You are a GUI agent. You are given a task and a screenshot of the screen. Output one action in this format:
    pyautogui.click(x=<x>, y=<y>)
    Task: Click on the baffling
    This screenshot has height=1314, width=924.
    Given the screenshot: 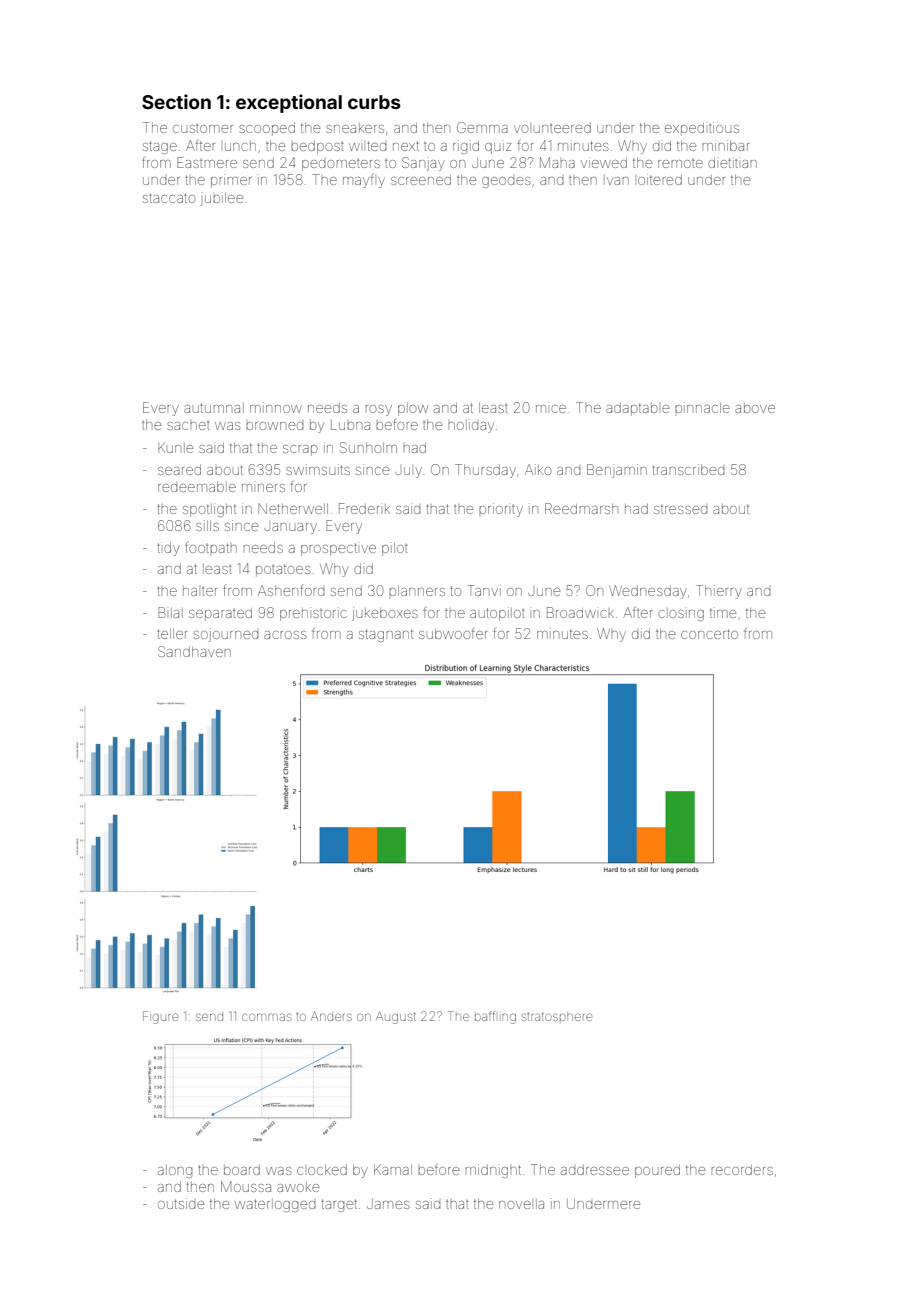 What is the action you would take?
    pyautogui.click(x=495, y=1017)
